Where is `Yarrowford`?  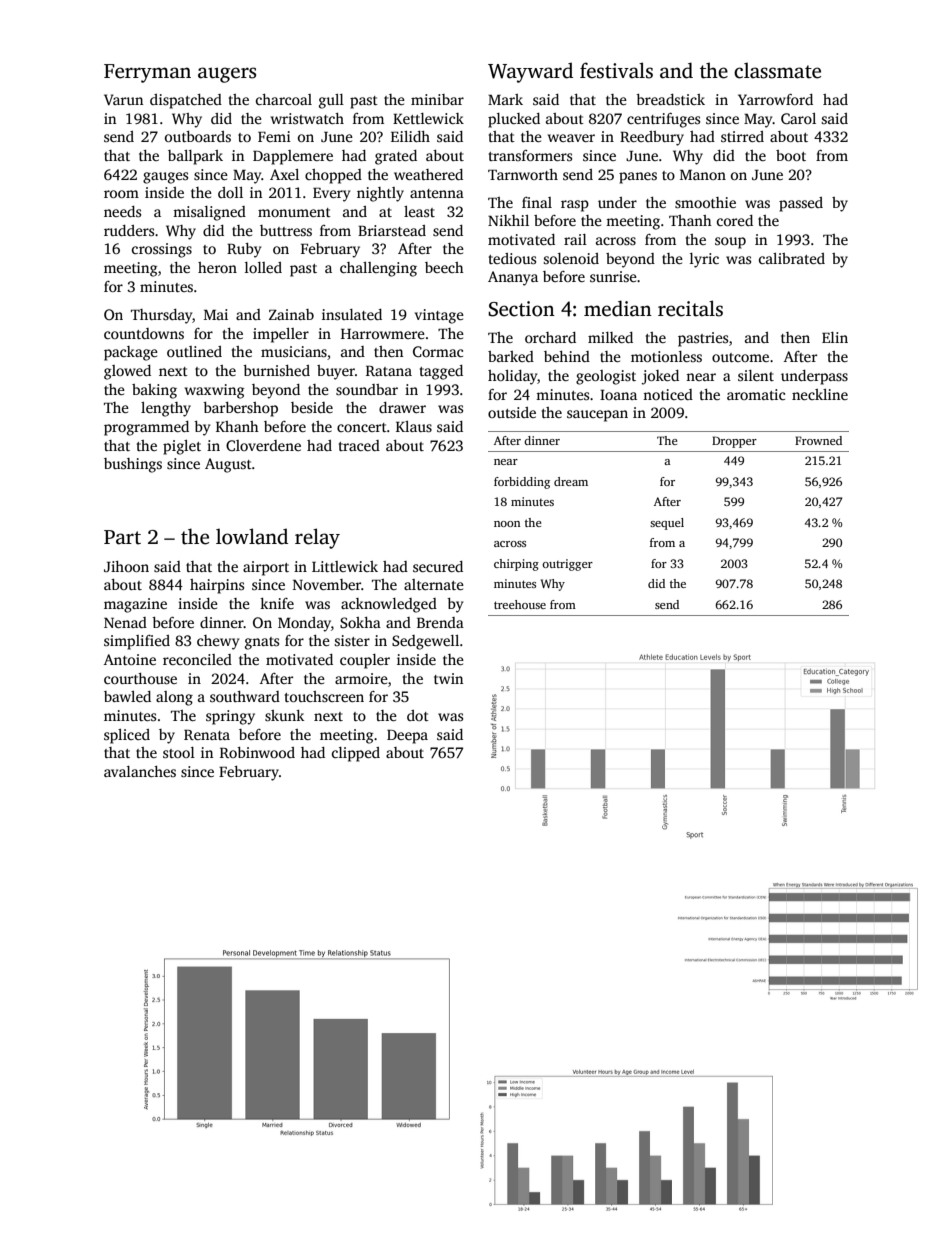
Yarrowford is located at coordinates (775, 99).
